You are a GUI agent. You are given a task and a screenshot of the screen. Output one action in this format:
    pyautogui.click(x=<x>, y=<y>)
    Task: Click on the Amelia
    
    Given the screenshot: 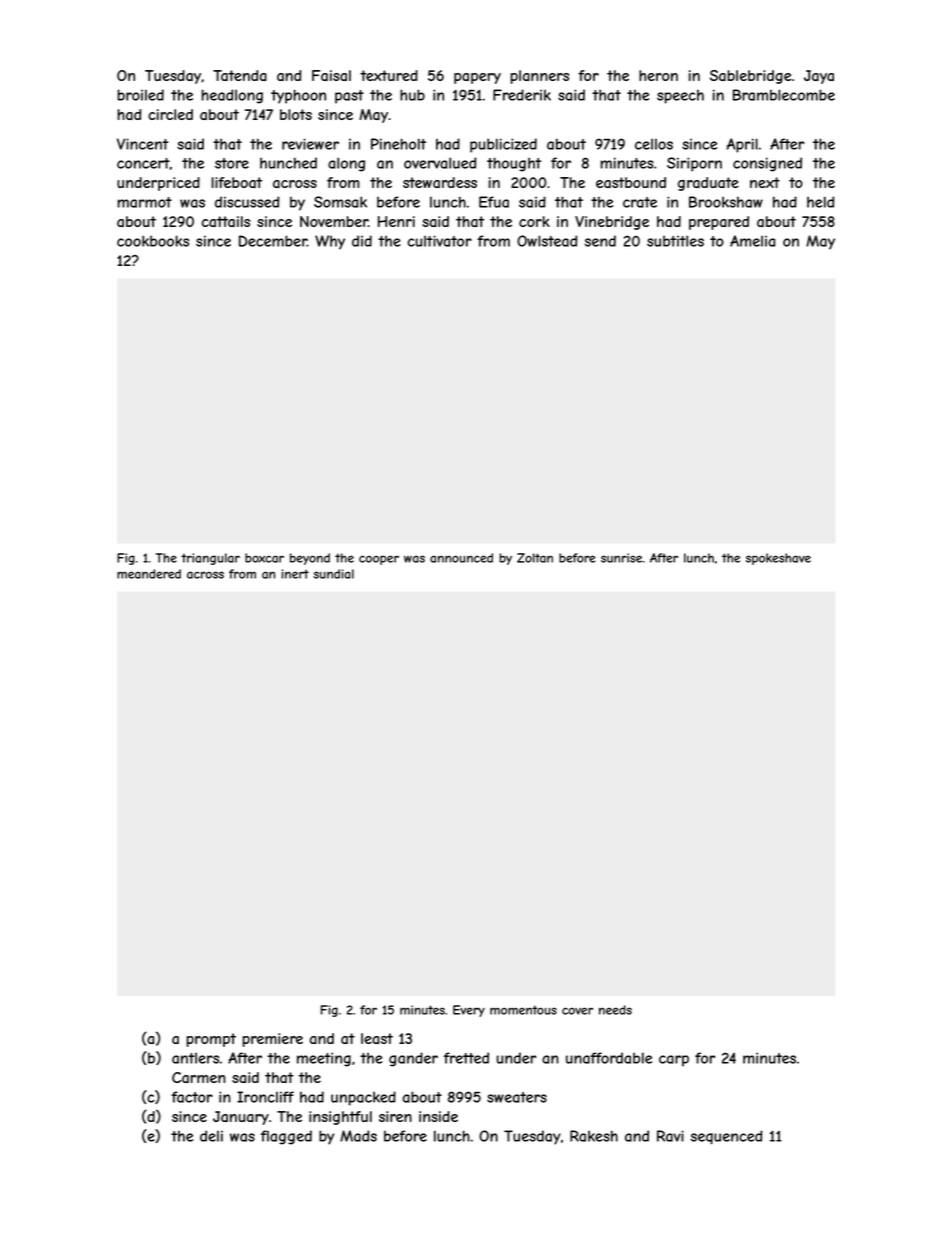 What is the action you would take?
    pyautogui.click(x=752, y=241)
